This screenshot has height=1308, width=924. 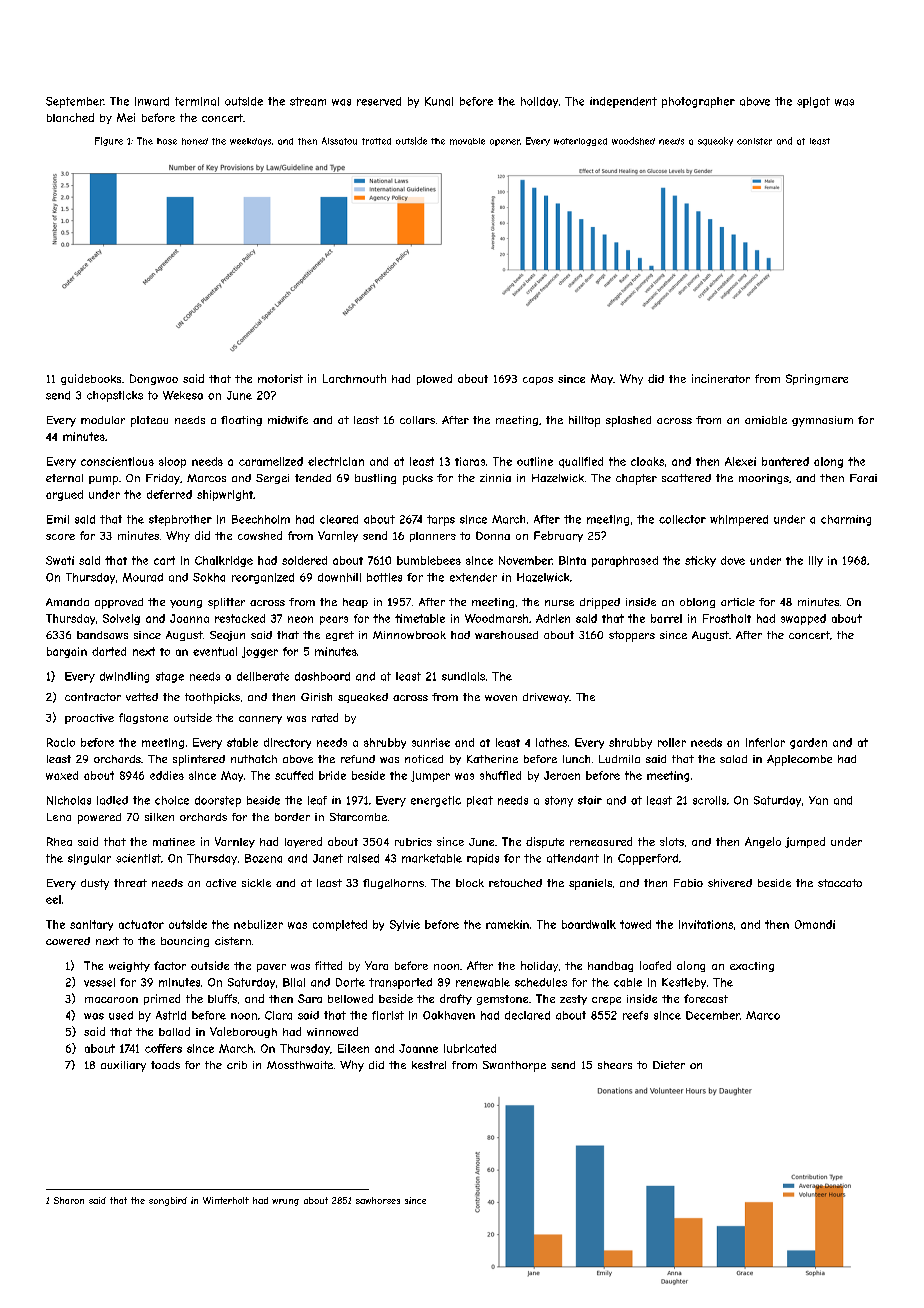 What do you see at coordinates (67, 602) in the screenshot?
I see `Amanda` at bounding box center [67, 602].
